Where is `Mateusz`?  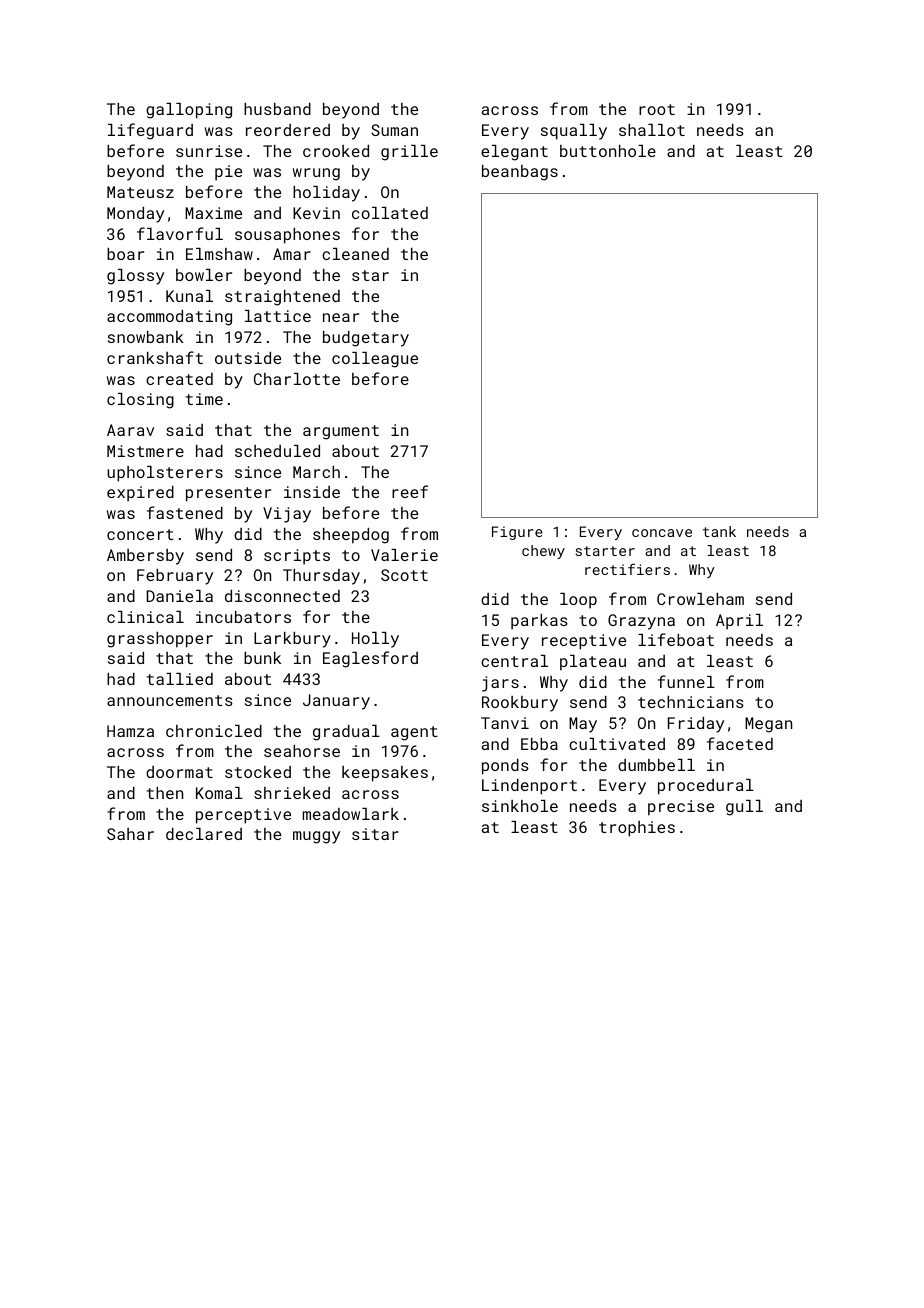 Mateusz is located at coordinates (140, 192).
